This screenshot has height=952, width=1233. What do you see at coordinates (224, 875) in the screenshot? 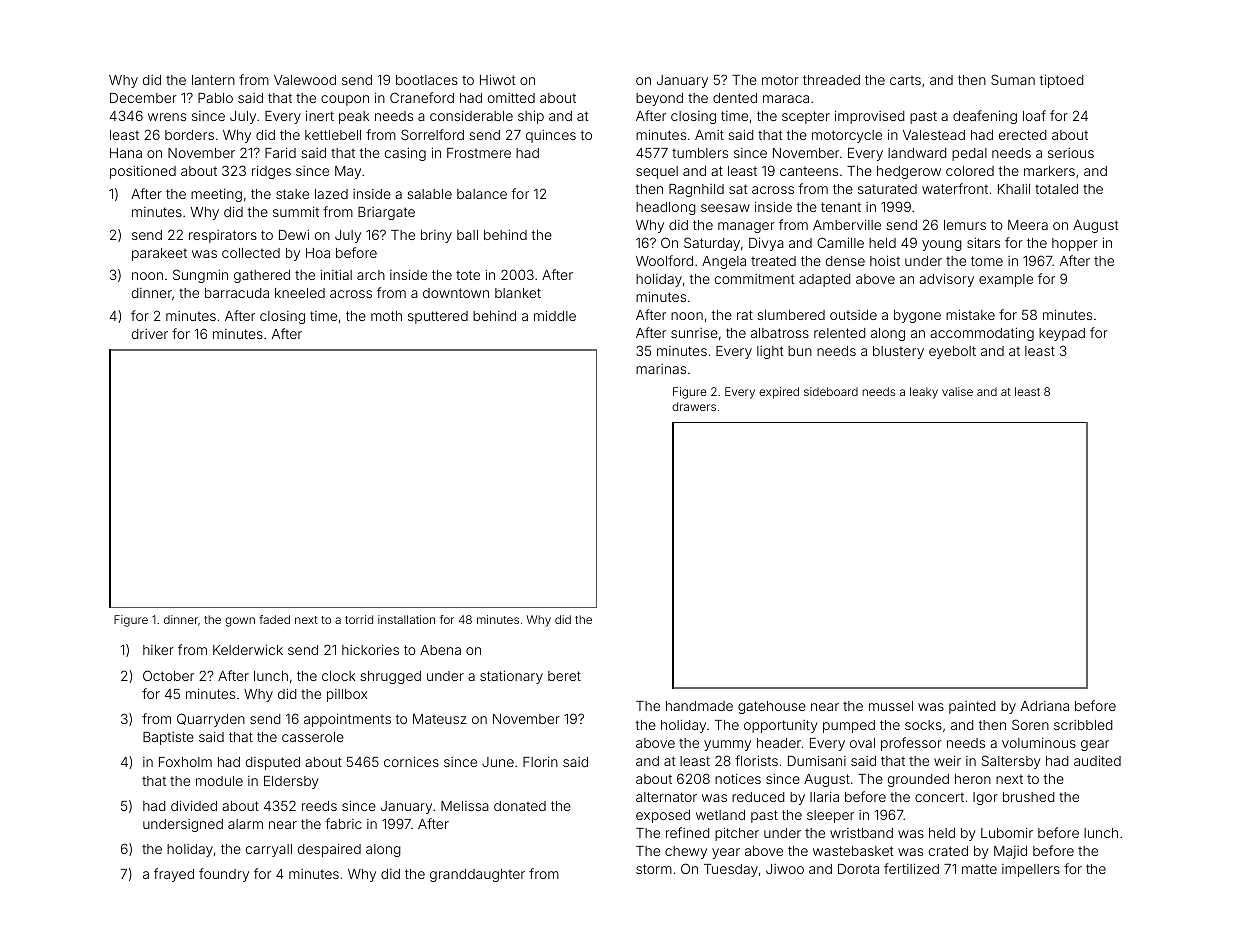
I see `foundry` at bounding box center [224, 875].
